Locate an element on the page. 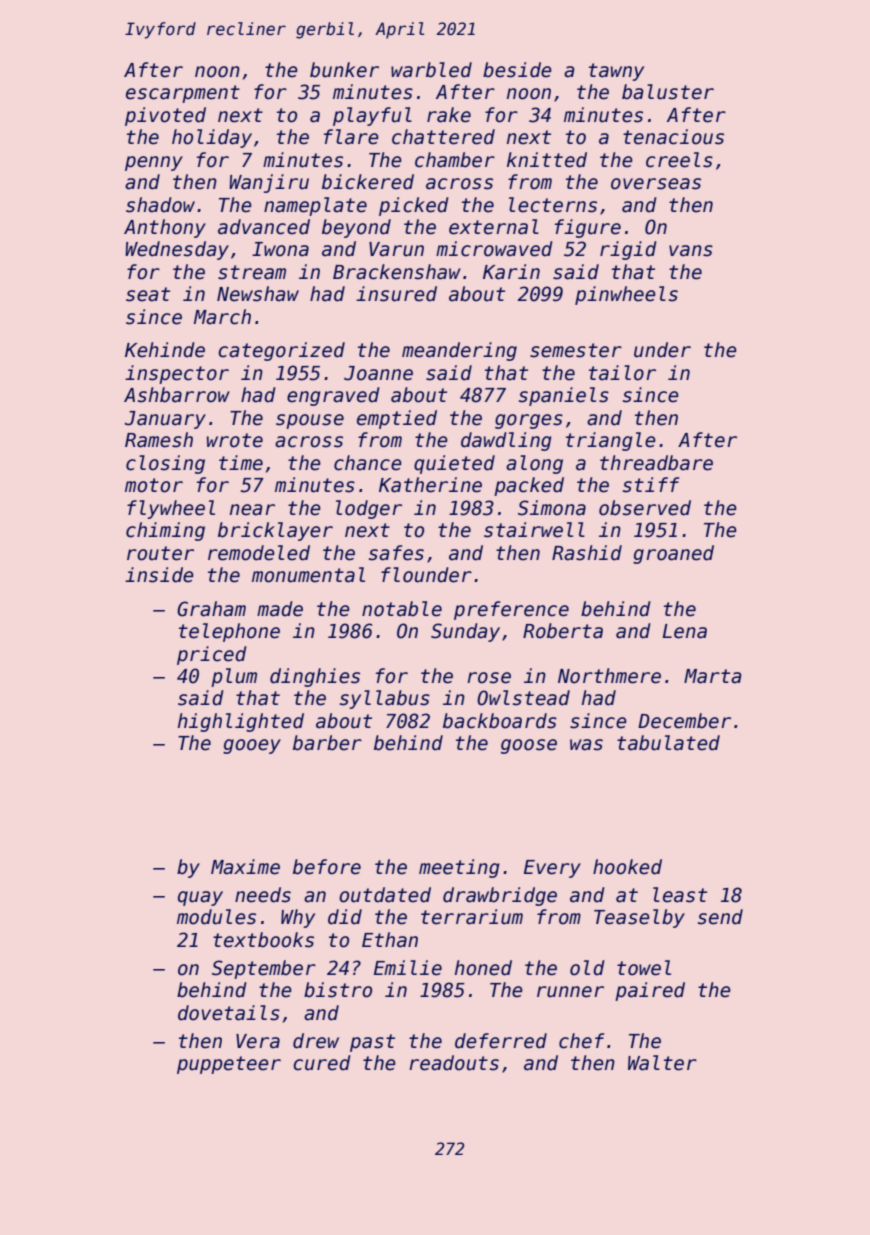 The image size is (870, 1235). baluster is located at coordinates (668, 92).
